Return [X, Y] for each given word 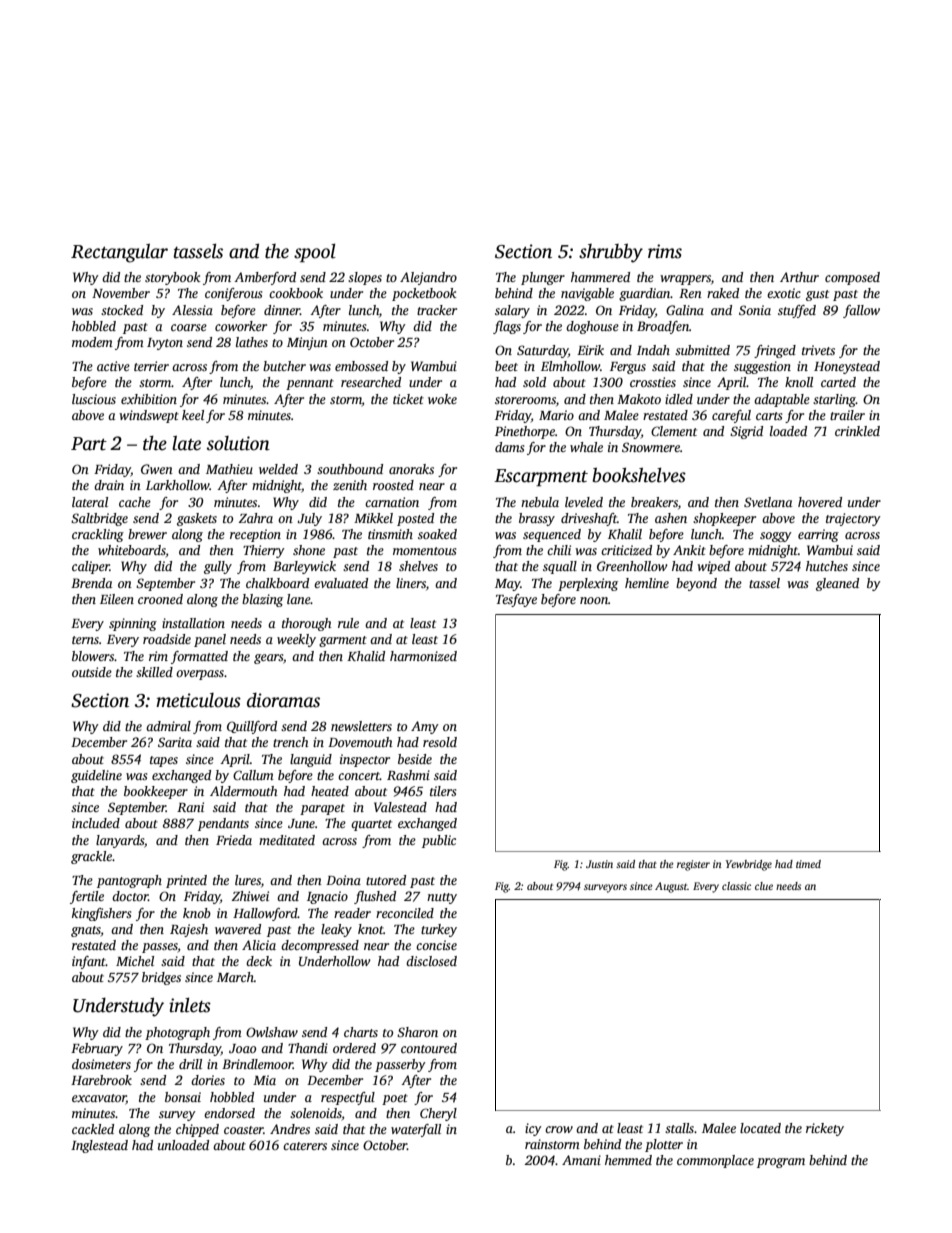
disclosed [431, 961]
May [508, 585]
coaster [244, 1130]
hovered [820, 502]
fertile [87, 897]
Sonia [755, 310]
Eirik [590, 350]
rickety [825, 1129]
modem [92, 342]
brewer [147, 534]
